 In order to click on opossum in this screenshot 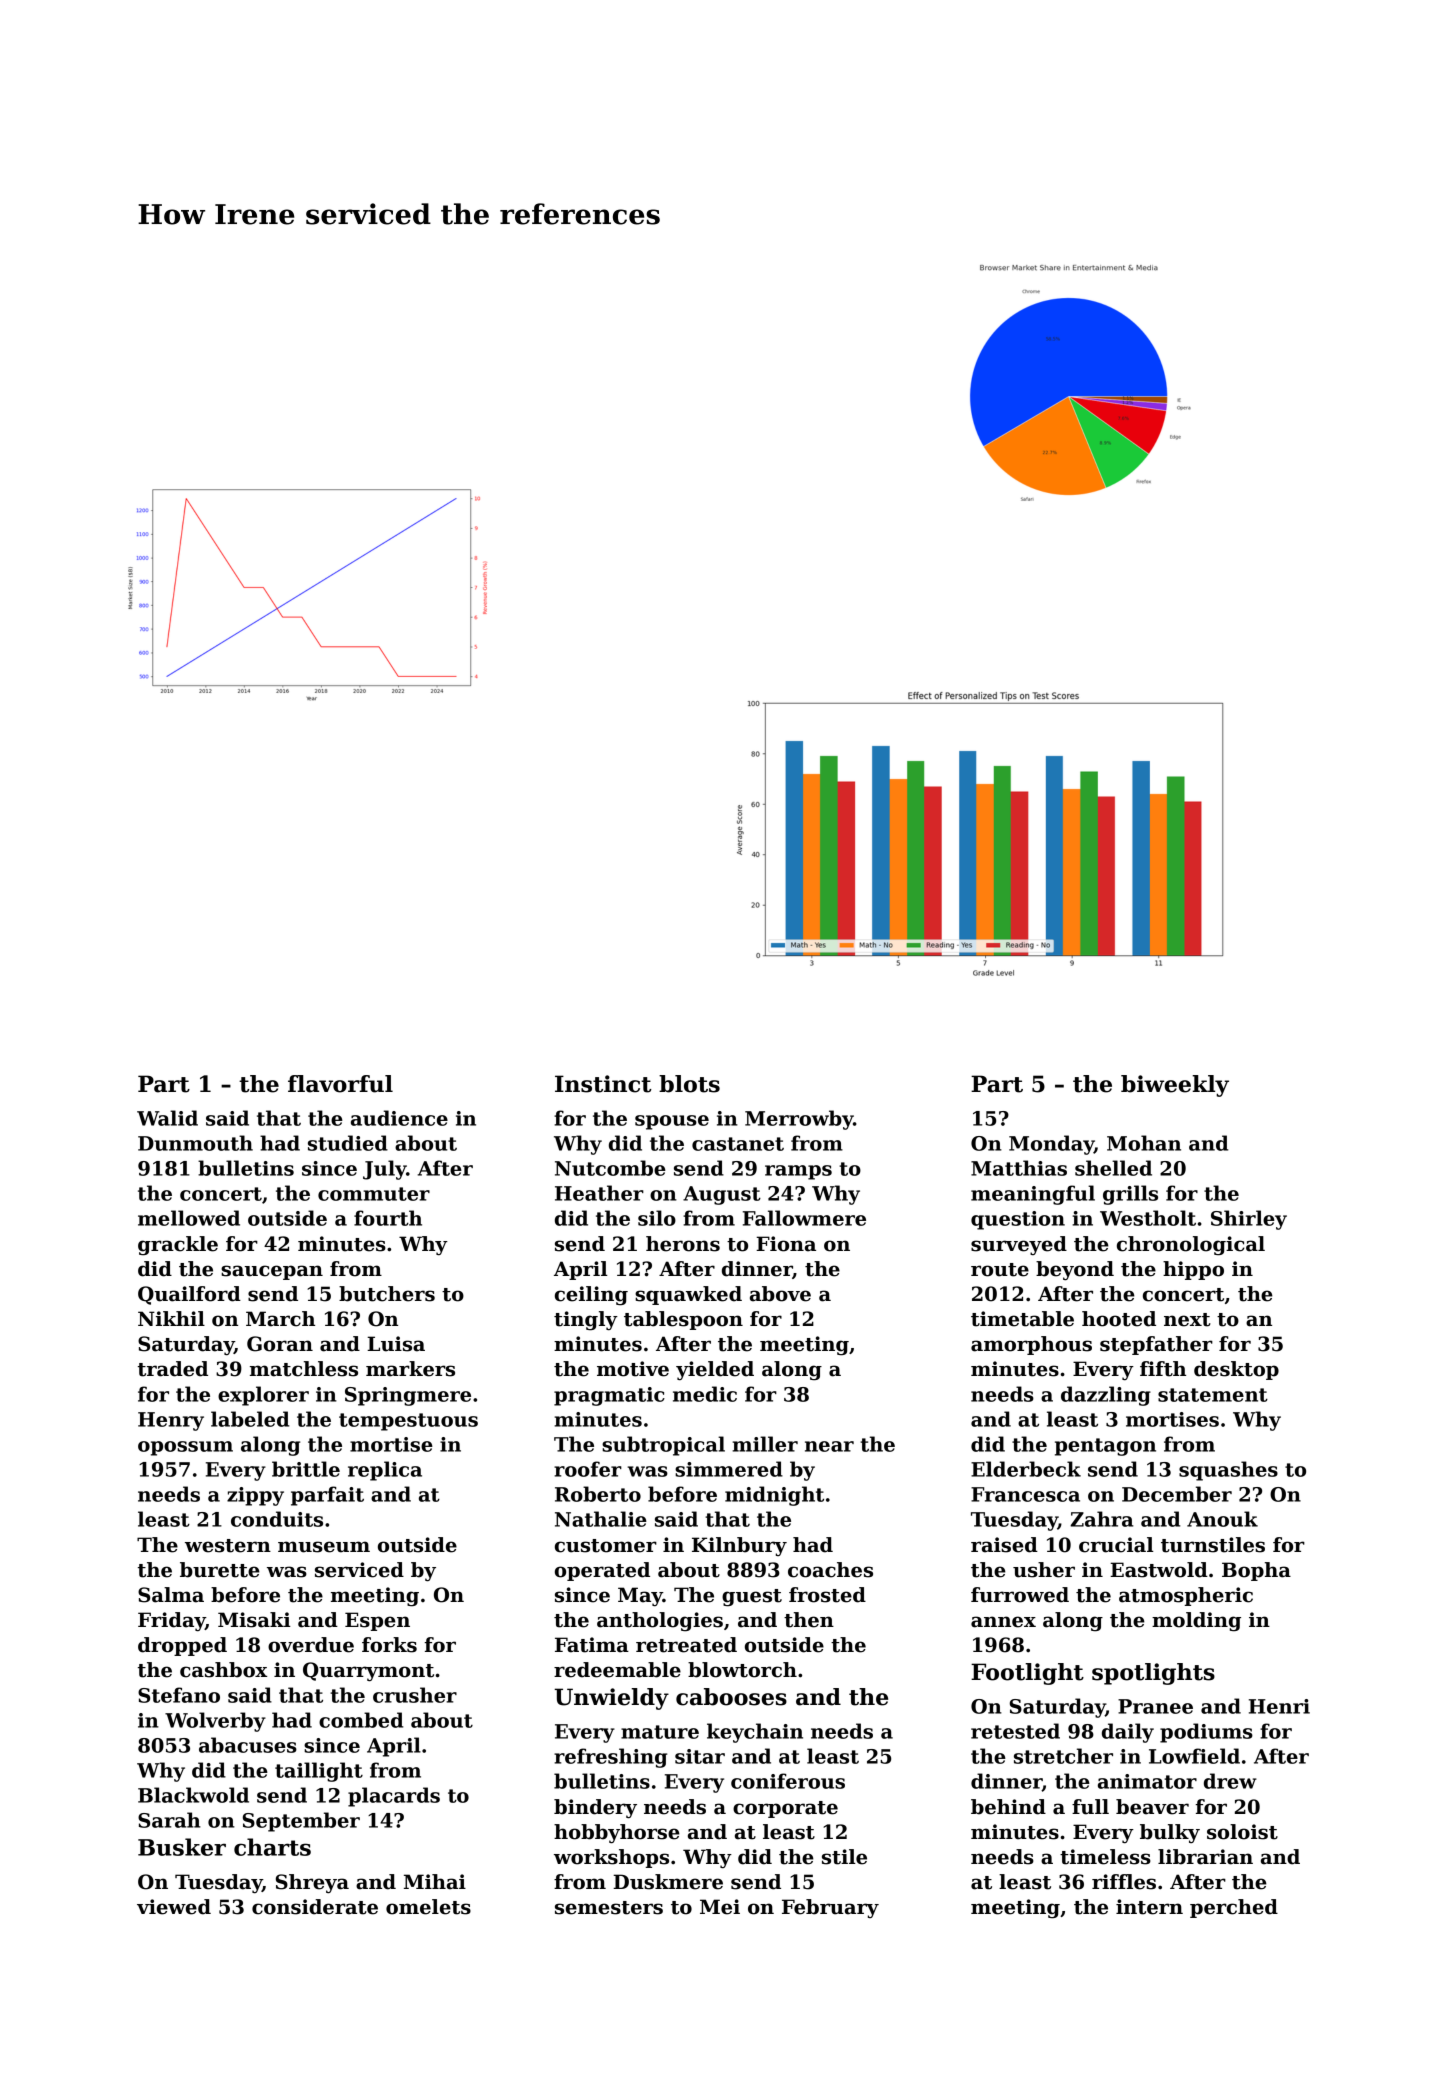, I will do `click(185, 1448)`.
